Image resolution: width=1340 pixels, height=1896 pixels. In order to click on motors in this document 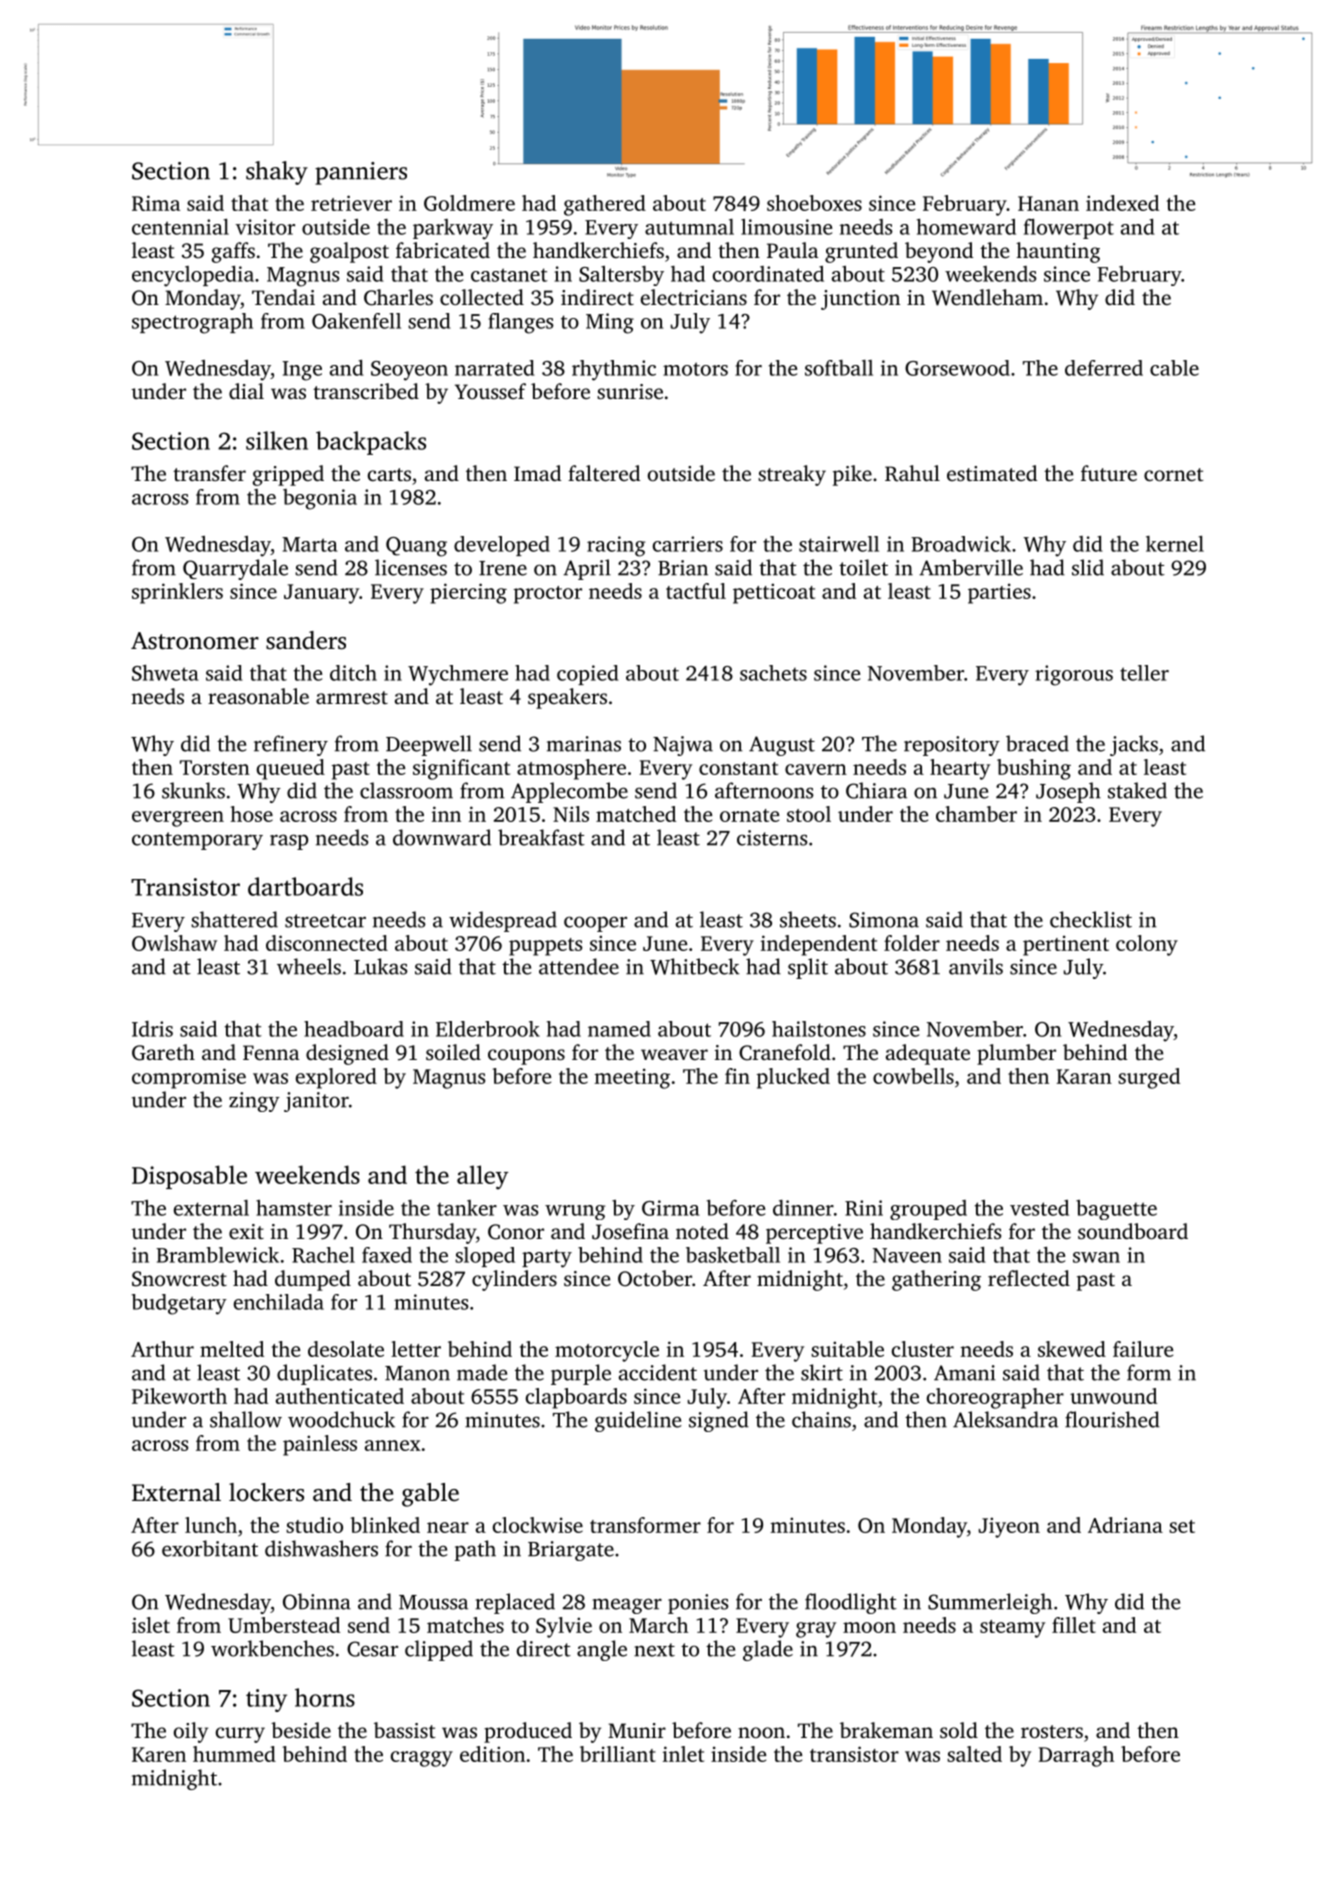, I will do `click(695, 369)`.
